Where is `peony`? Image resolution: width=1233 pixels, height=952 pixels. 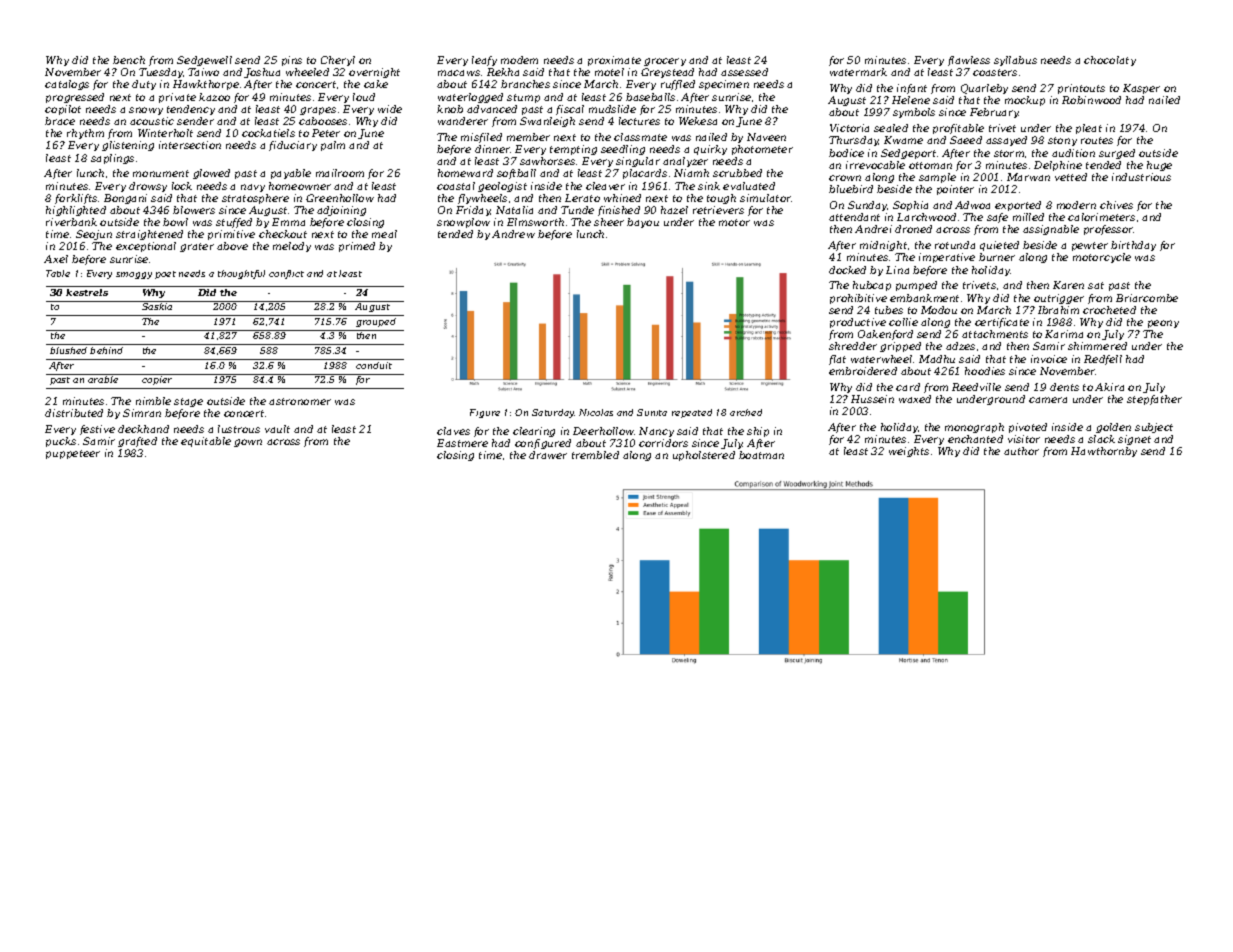
peony is located at coordinates (1163, 324).
